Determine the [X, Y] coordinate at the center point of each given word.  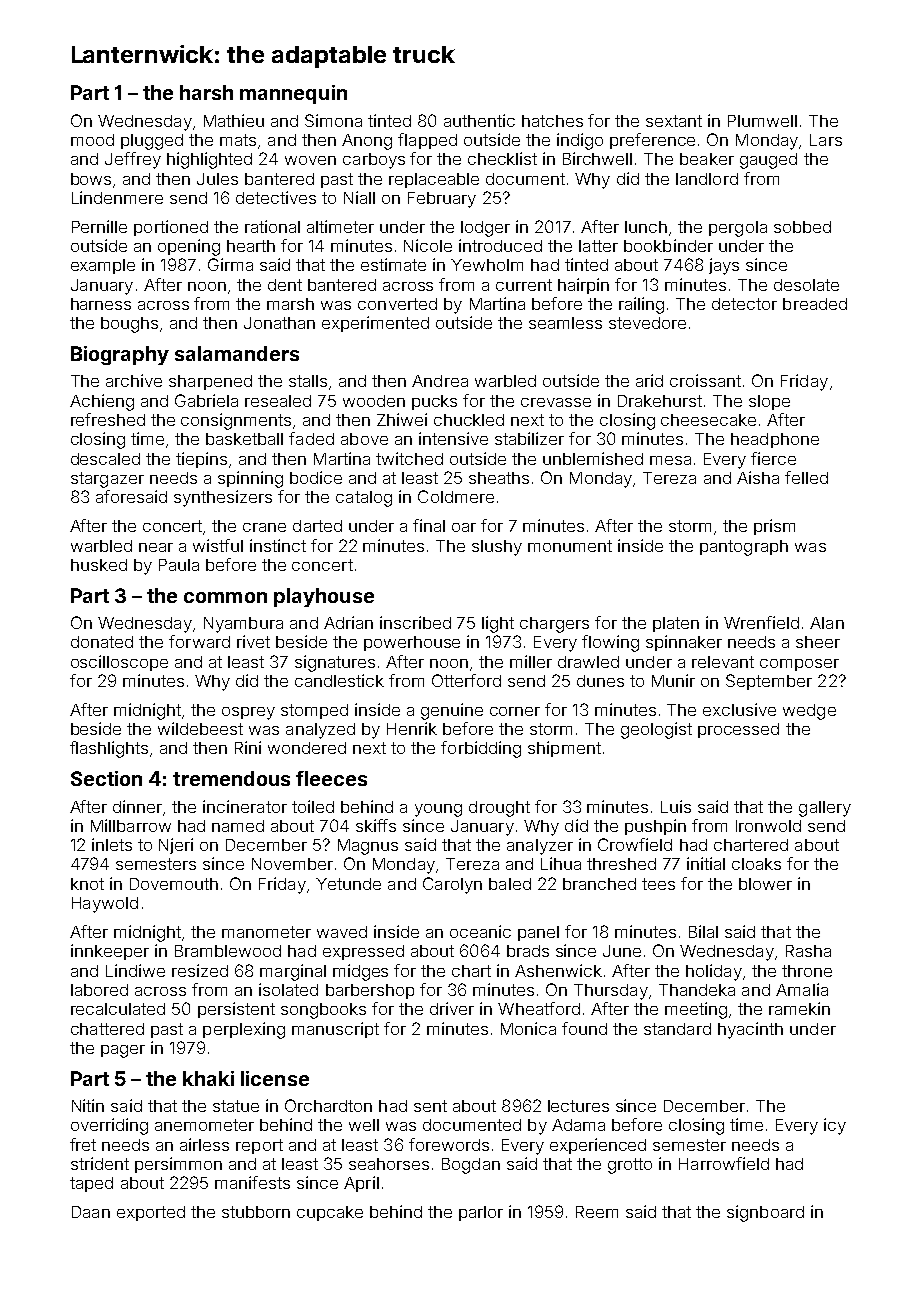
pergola [738, 229]
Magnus [368, 847]
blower [765, 884]
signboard [765, 1213]
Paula [179, 565]
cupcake [330, 1213]
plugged [152, 142]
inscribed [415, 622]
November [292, 864]
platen [676, 624]
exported [151, 1213]
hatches [552, 121]
